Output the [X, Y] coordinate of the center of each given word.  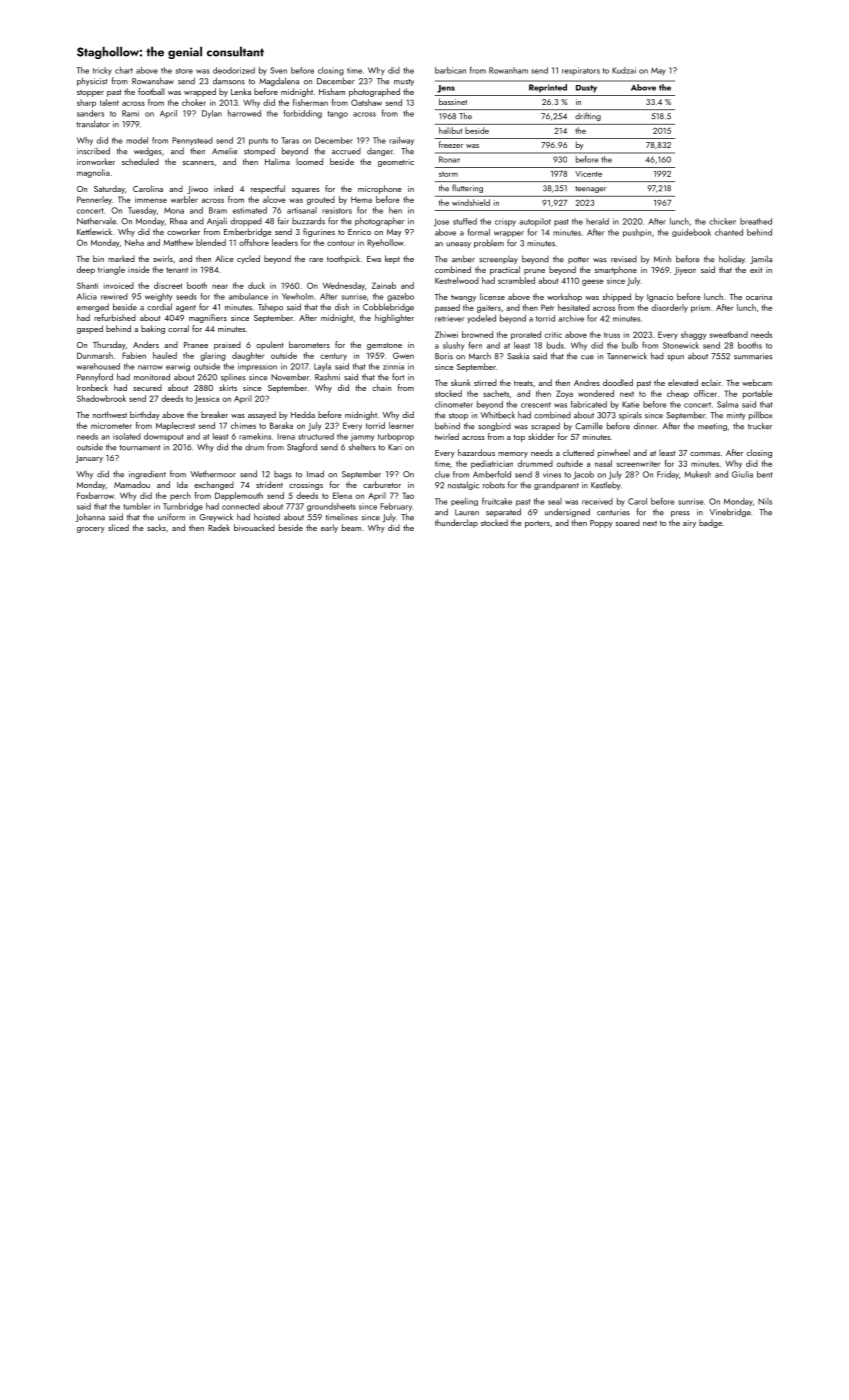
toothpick [343, 259]
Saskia [518, 356]
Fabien [134, 355]
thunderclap [456, 523]
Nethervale [96, 221]
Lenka [241, 91]
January [89, 459]
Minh [662, 258]
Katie [631, 404]
